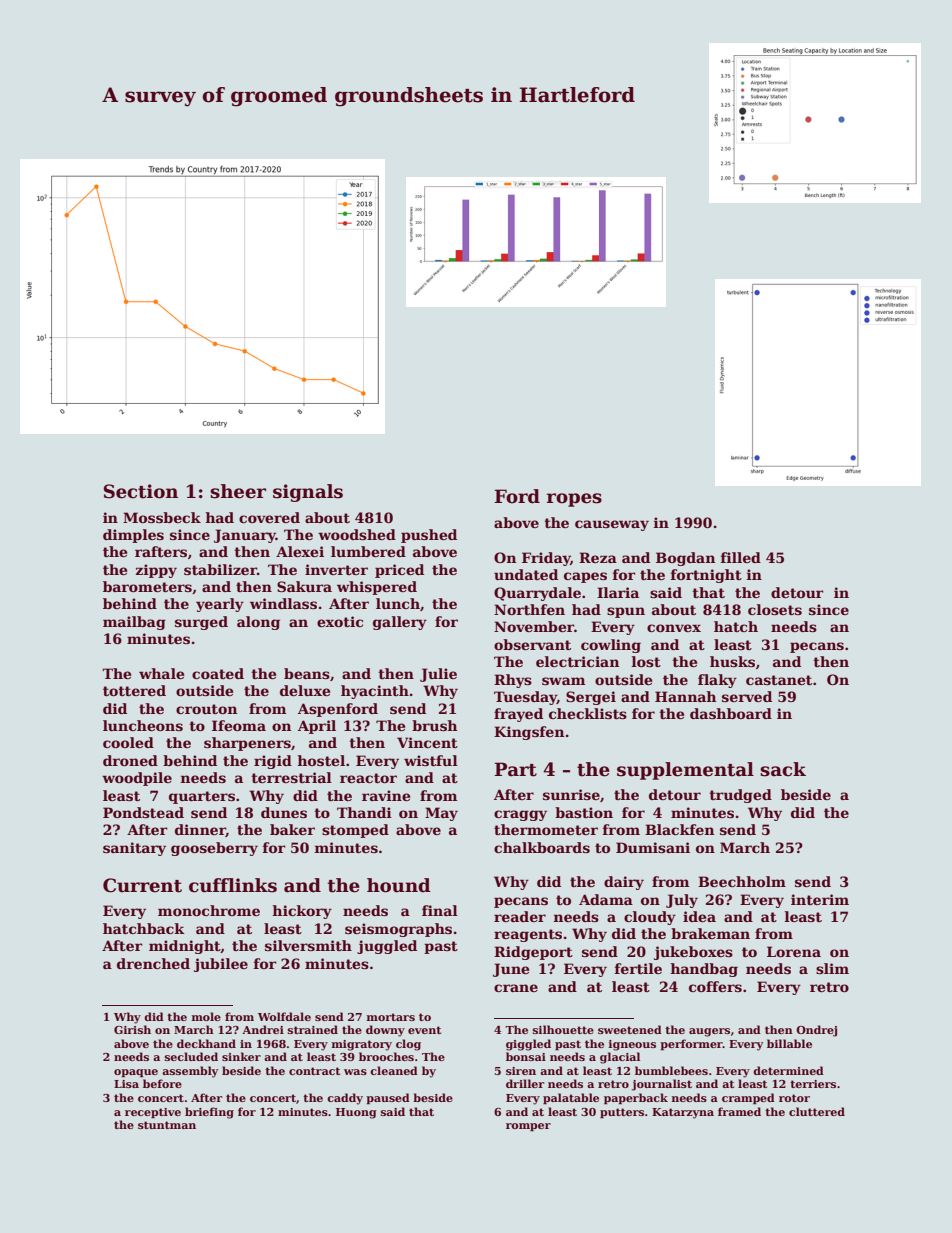  Describe the element at coordinates (435, 725) in the screenshot. I see `brush` at that location.
